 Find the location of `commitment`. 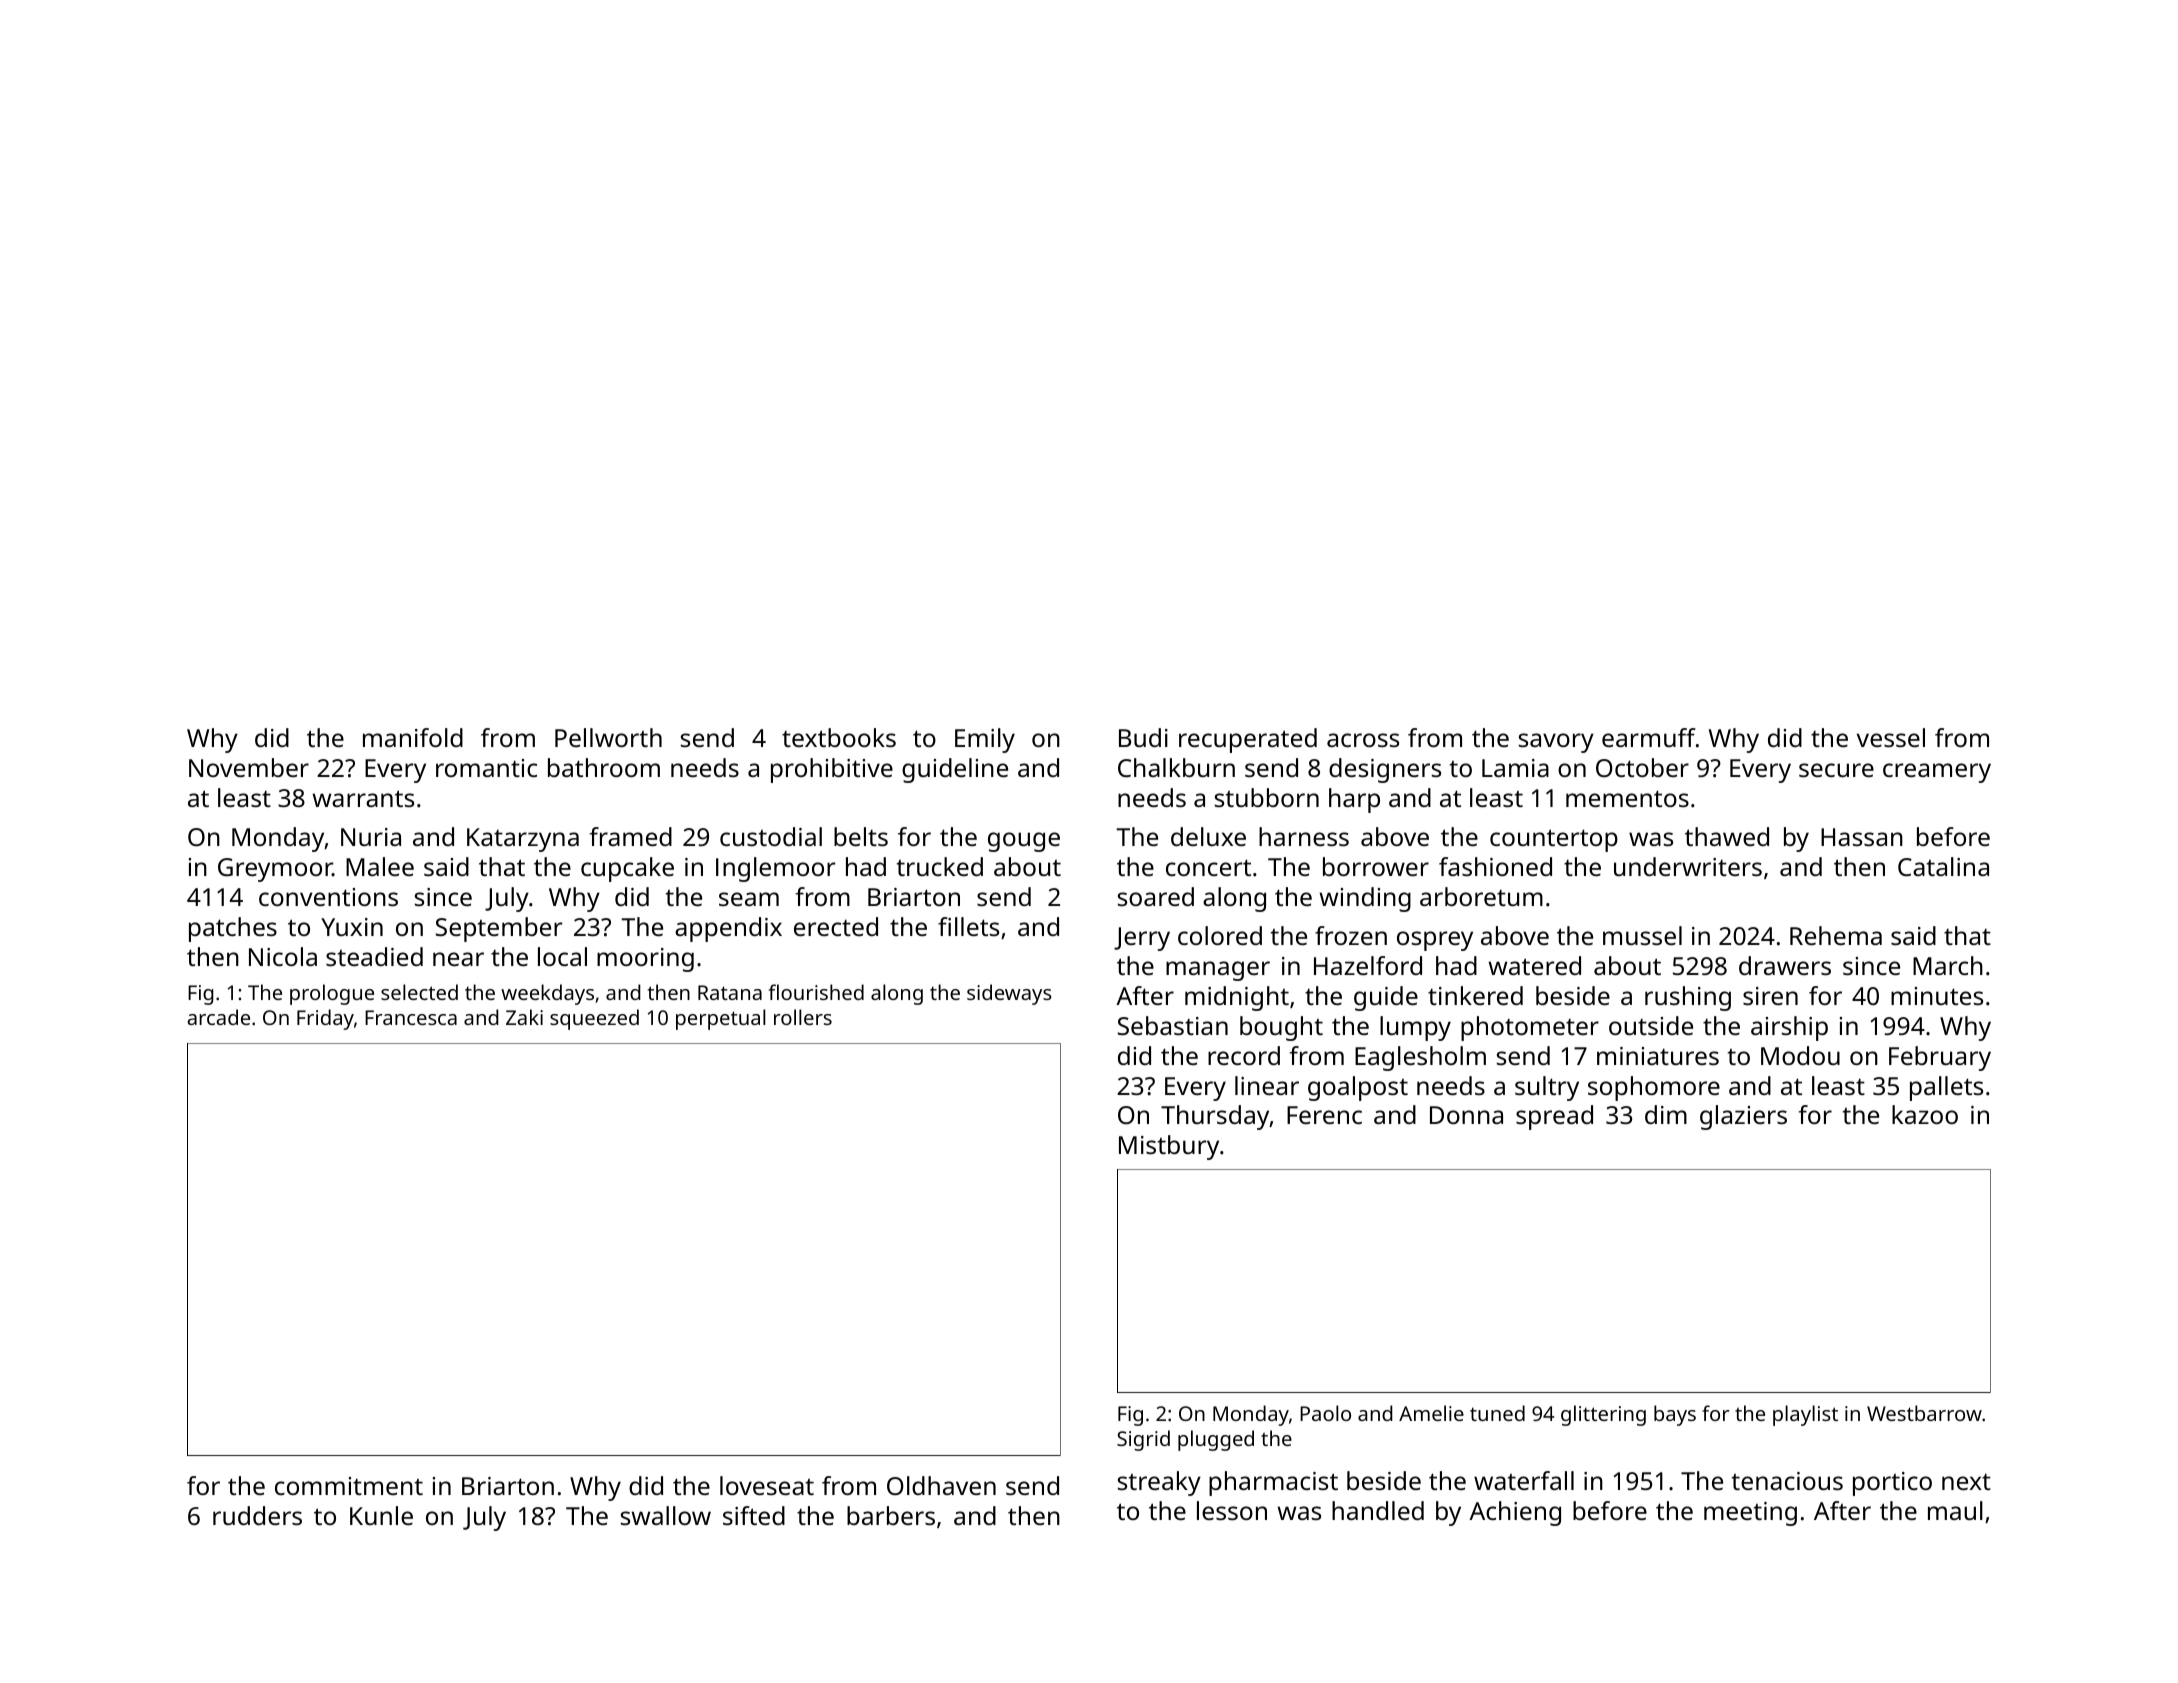

commitment is located at coordinates (349, 1486).
